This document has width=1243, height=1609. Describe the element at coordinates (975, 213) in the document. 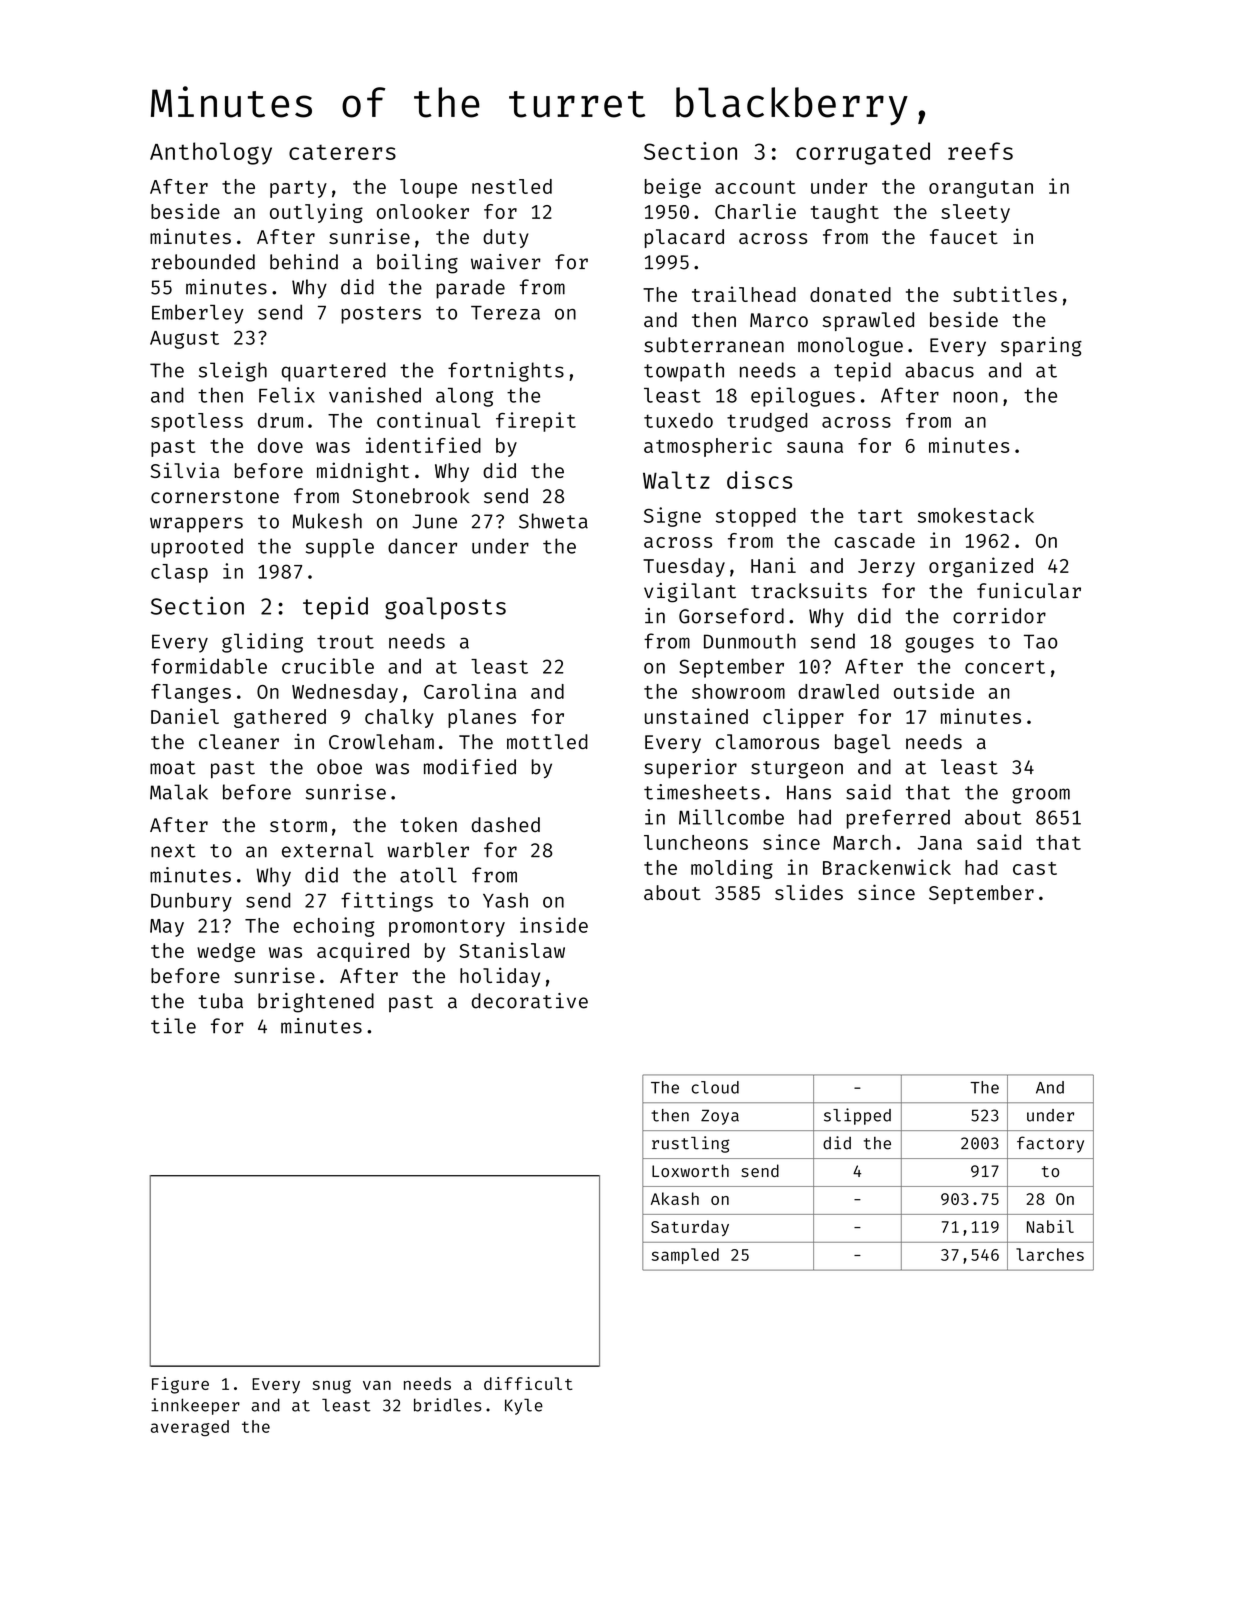

I see `sleety` at that location.
